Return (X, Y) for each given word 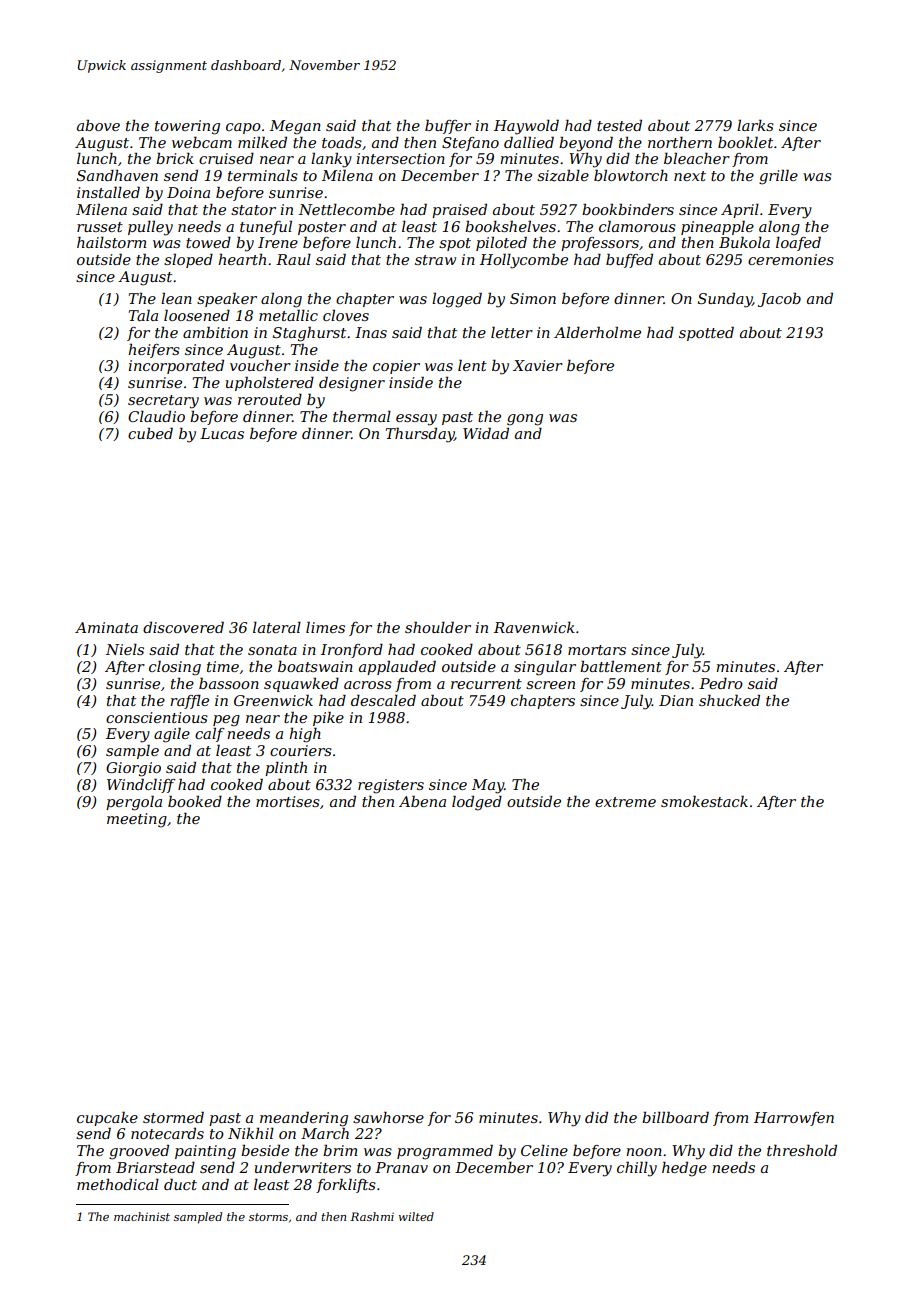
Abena (422, 801)
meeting (137, 820)
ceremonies (791, 259)
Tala (143, 315)
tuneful (266, 227)
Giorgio (133, 769)
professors (600, 244)
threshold (802, 1150)
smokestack (704, 801)
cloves (346, 315)
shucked (729, 700)
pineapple (717, 227)
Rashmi (372, 1216)
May (488, 786)
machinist (142, 1216)
